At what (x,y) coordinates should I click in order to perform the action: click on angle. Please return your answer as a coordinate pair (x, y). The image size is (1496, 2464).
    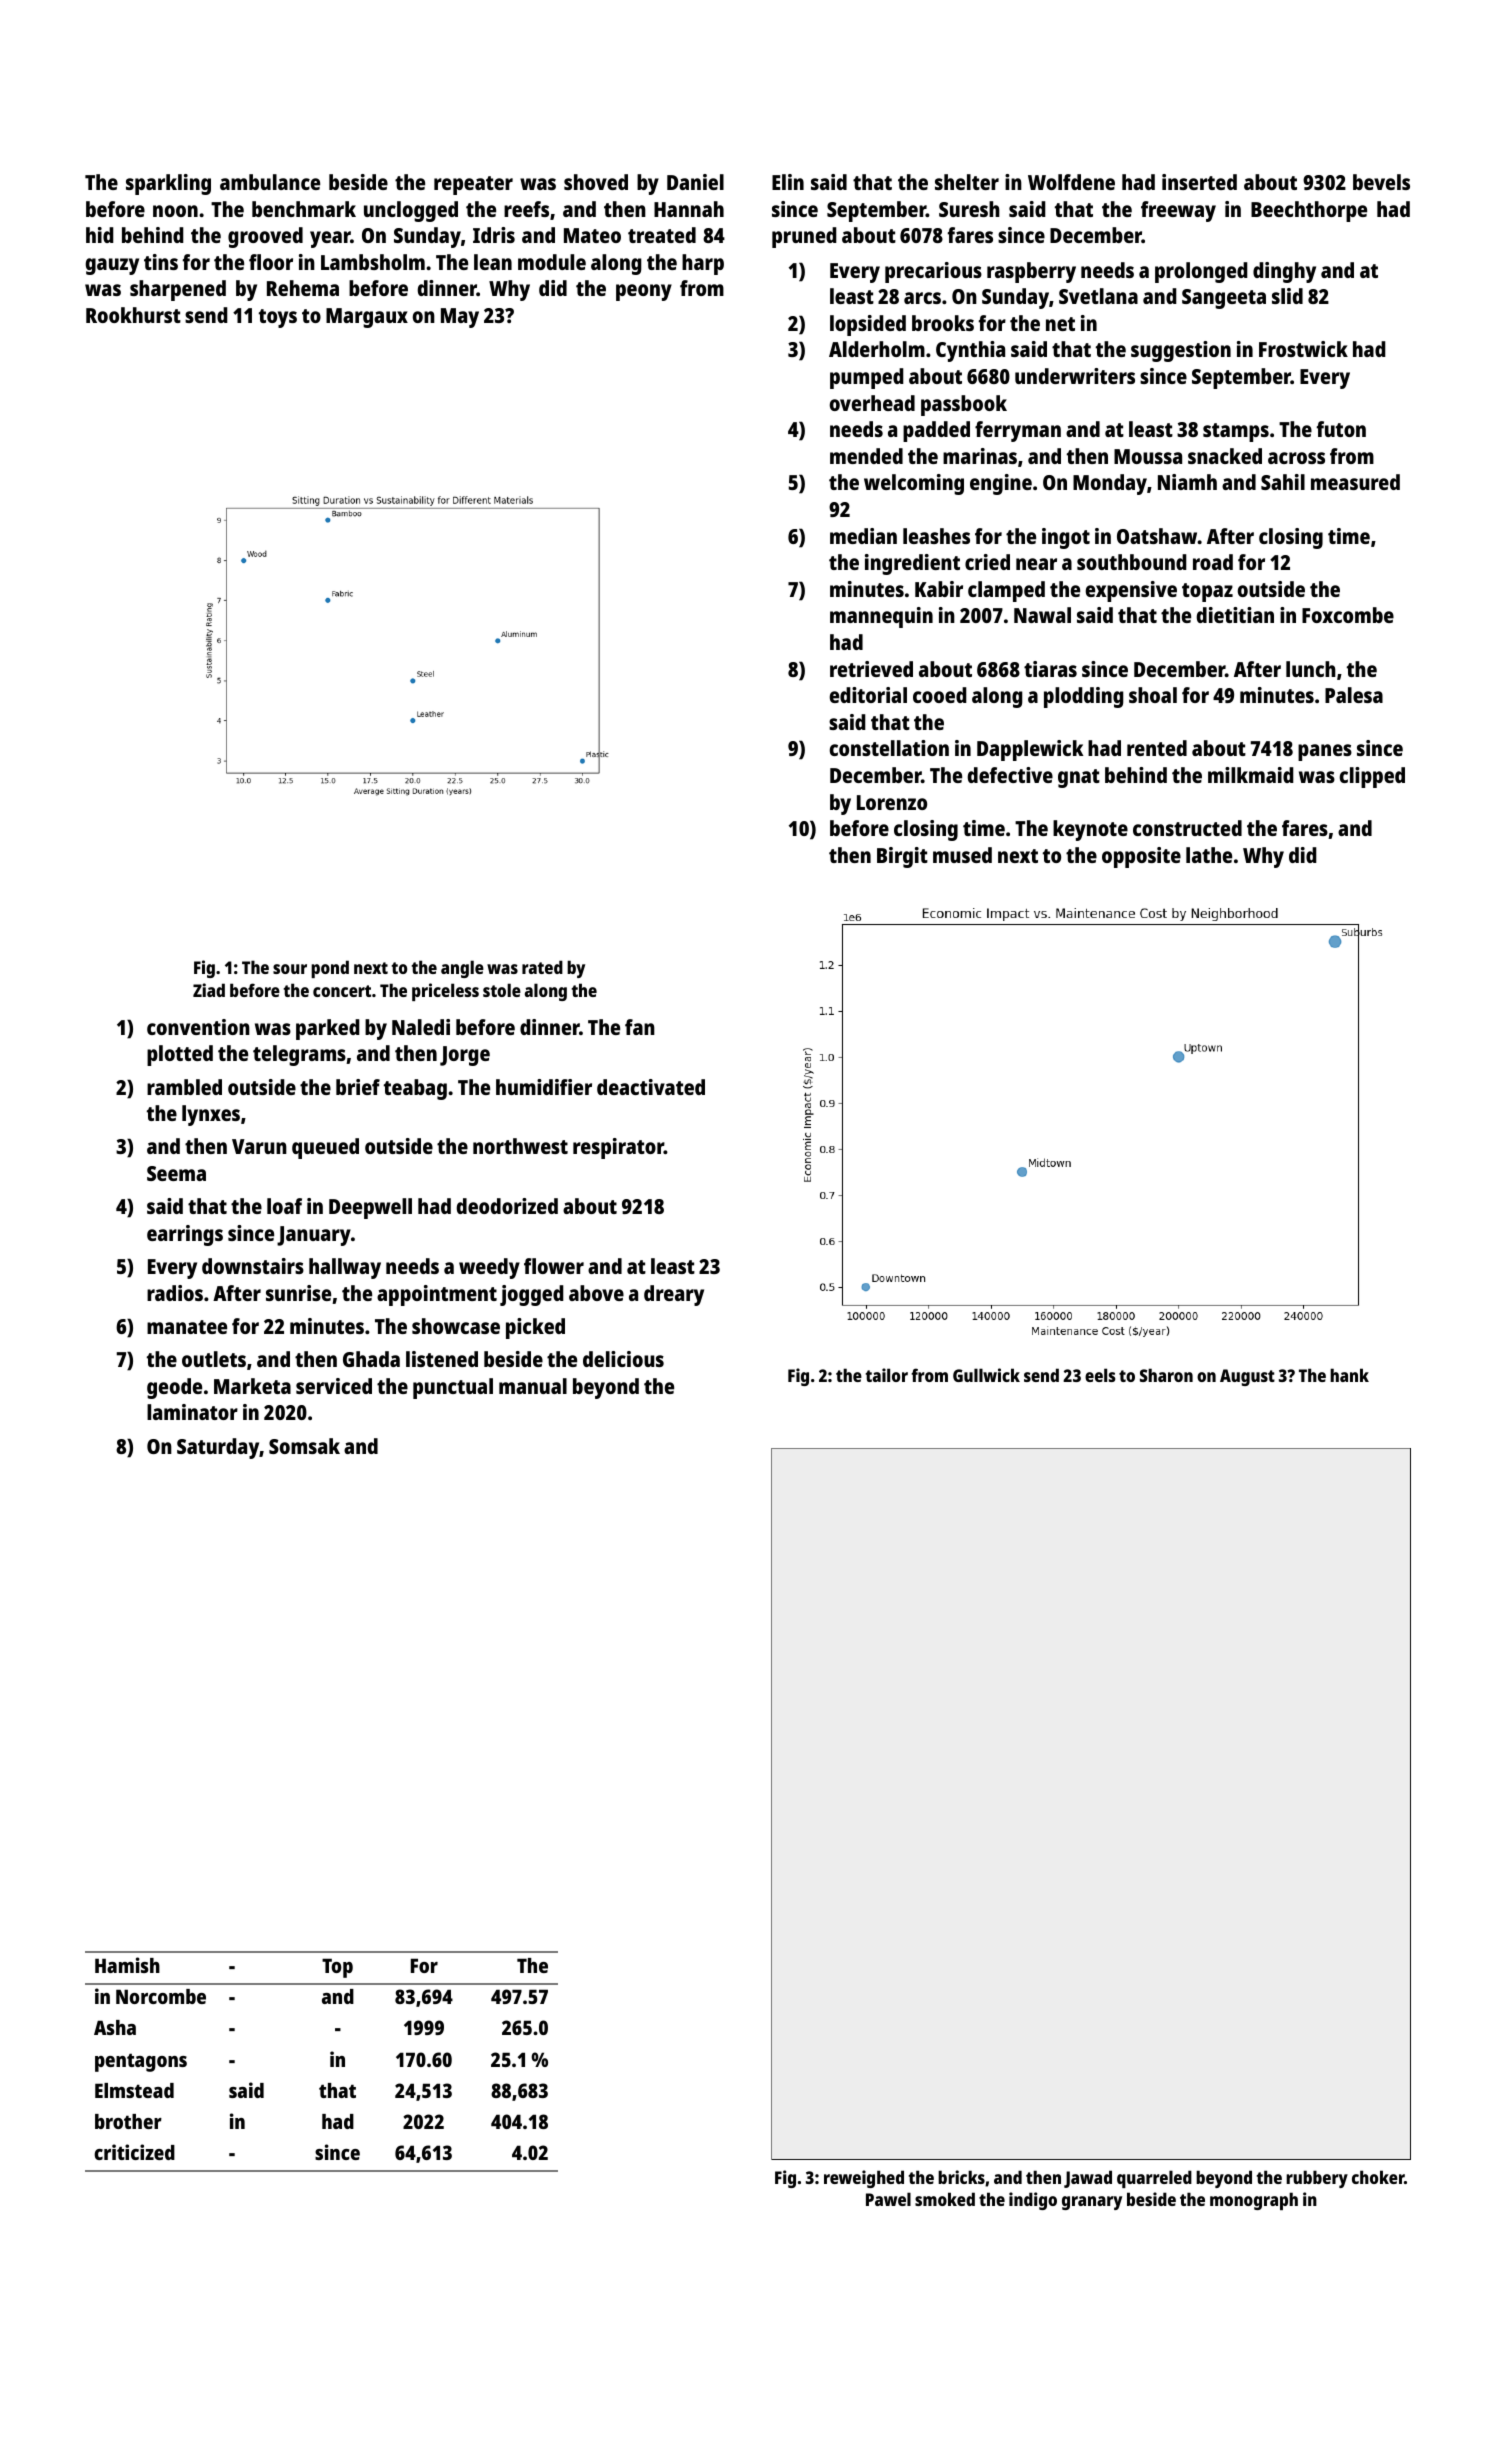
    Looking at the image, I should click on (462, 969).
